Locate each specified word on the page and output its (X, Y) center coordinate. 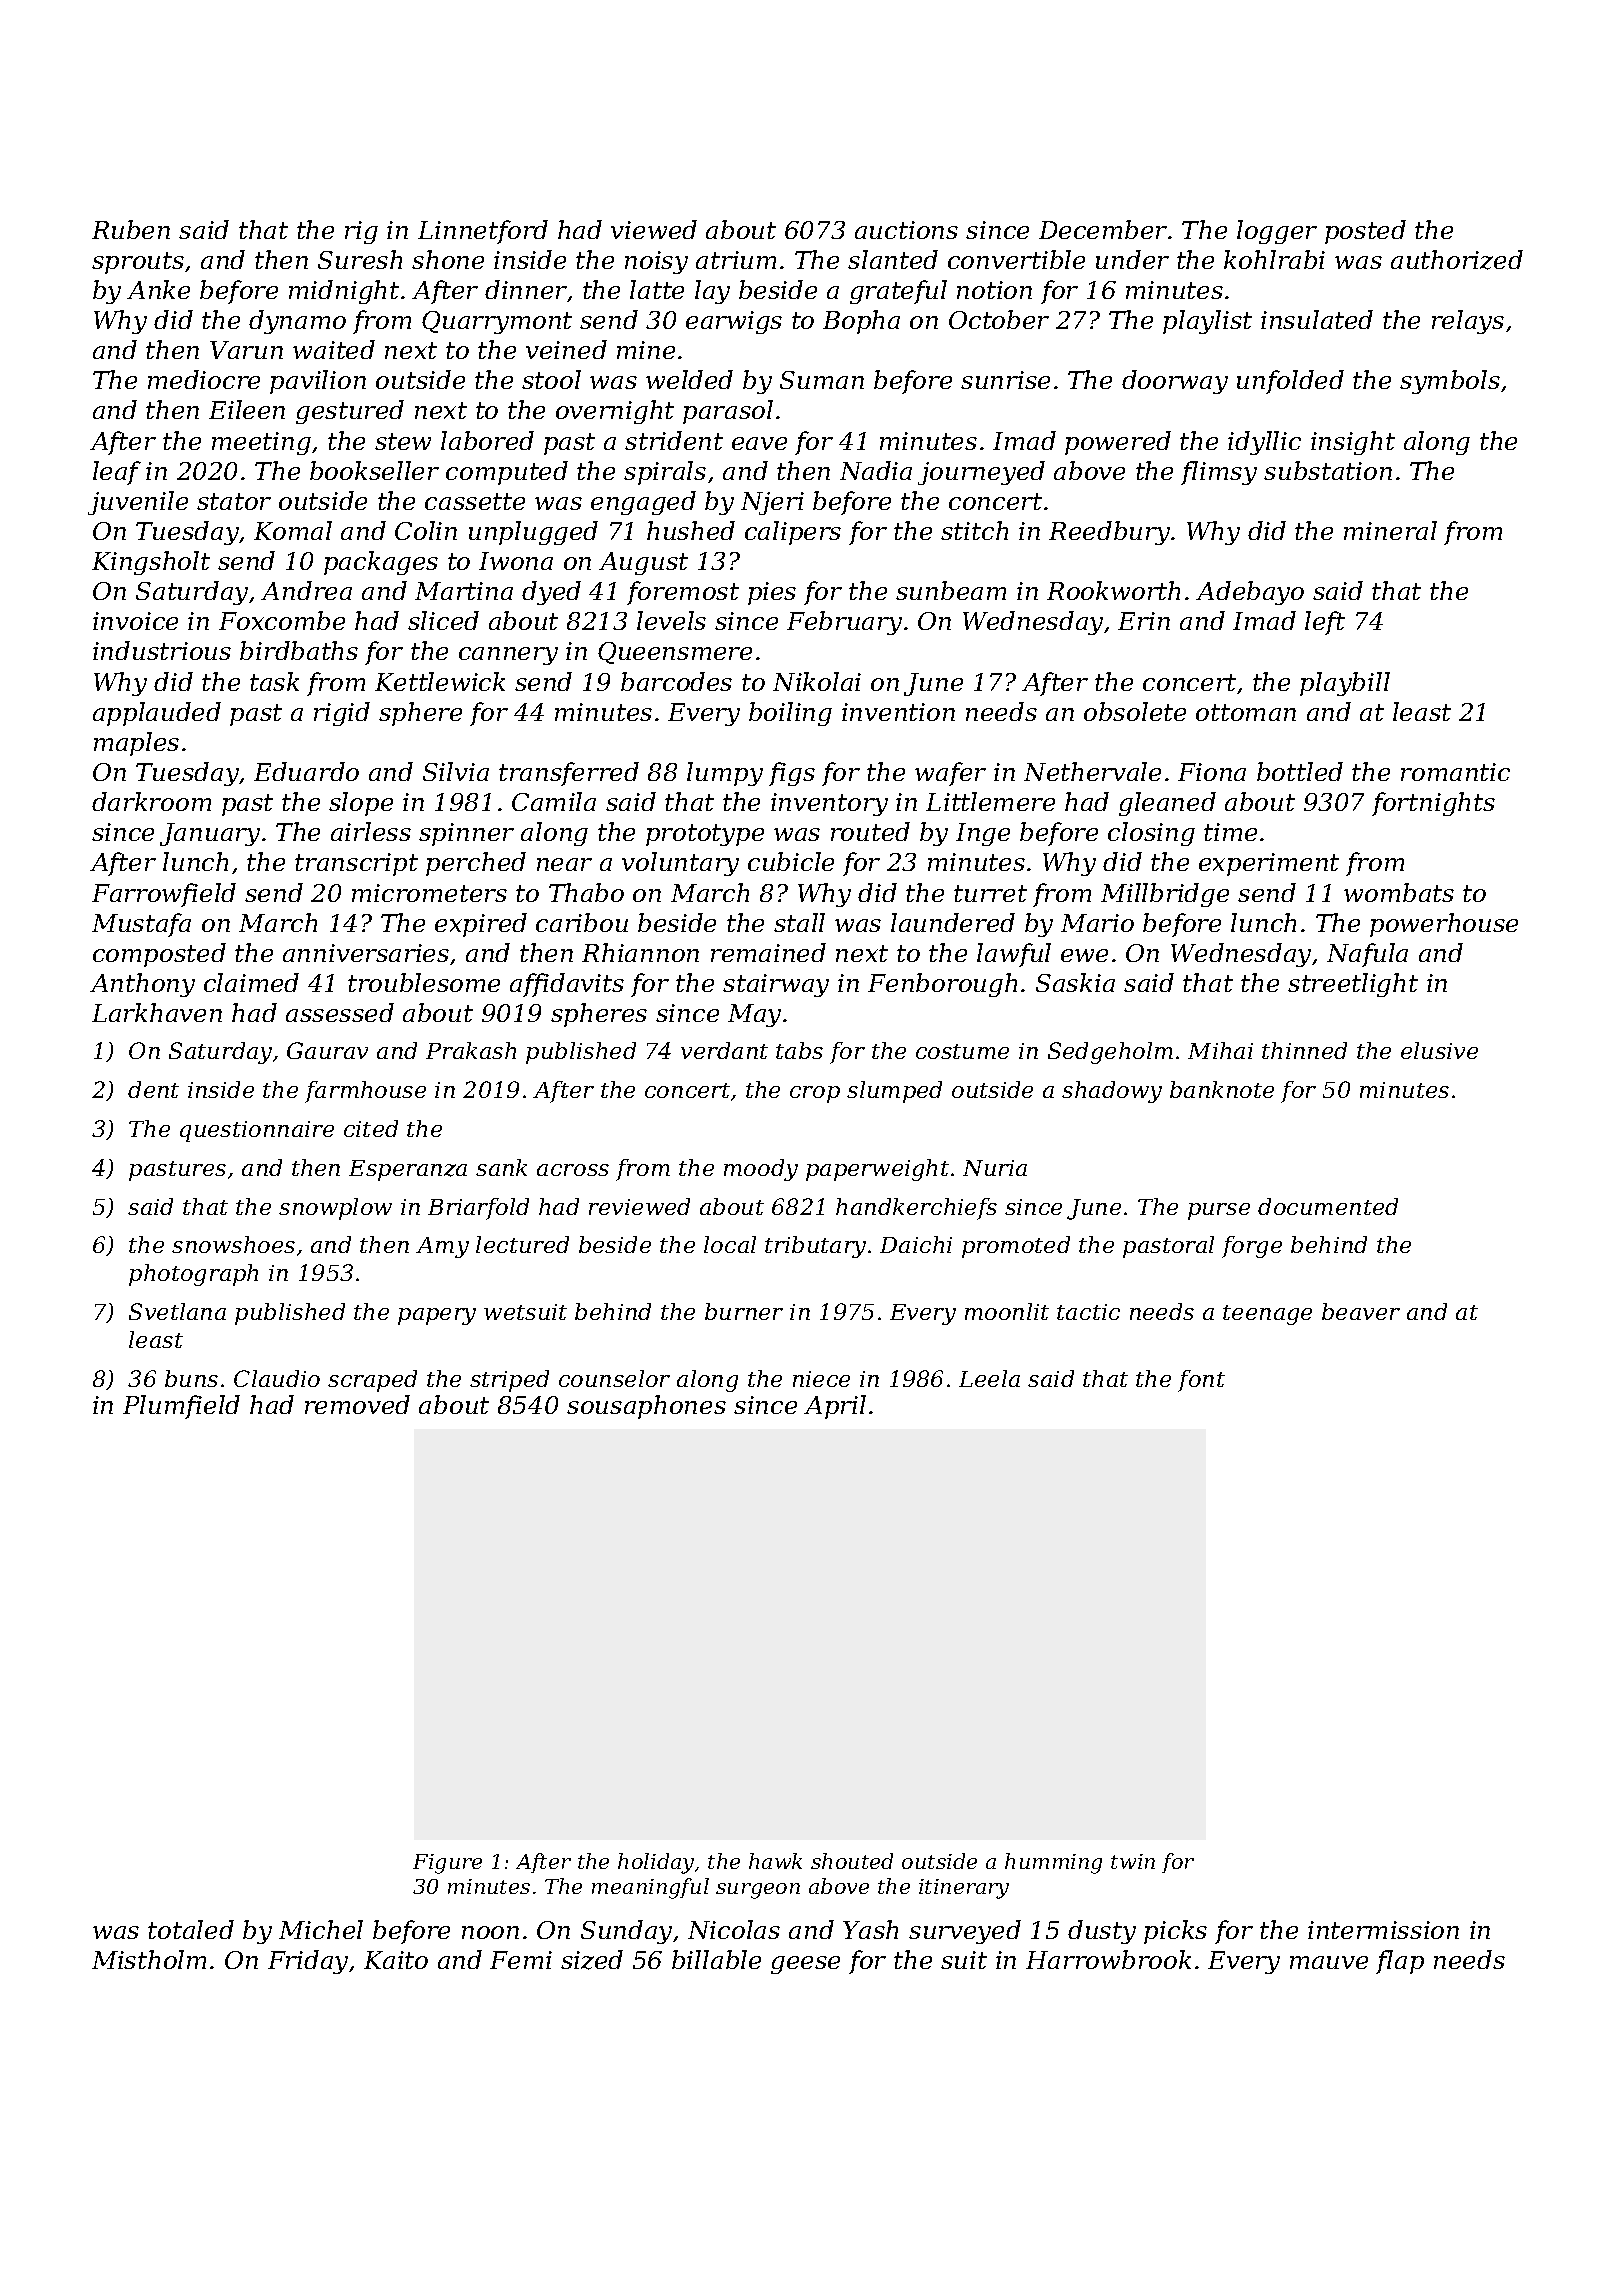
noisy (656, 262)
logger (1277, 232)
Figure (447, 1864)
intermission (1383, 1930)
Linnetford (483, 232)
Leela (989, 1378)
